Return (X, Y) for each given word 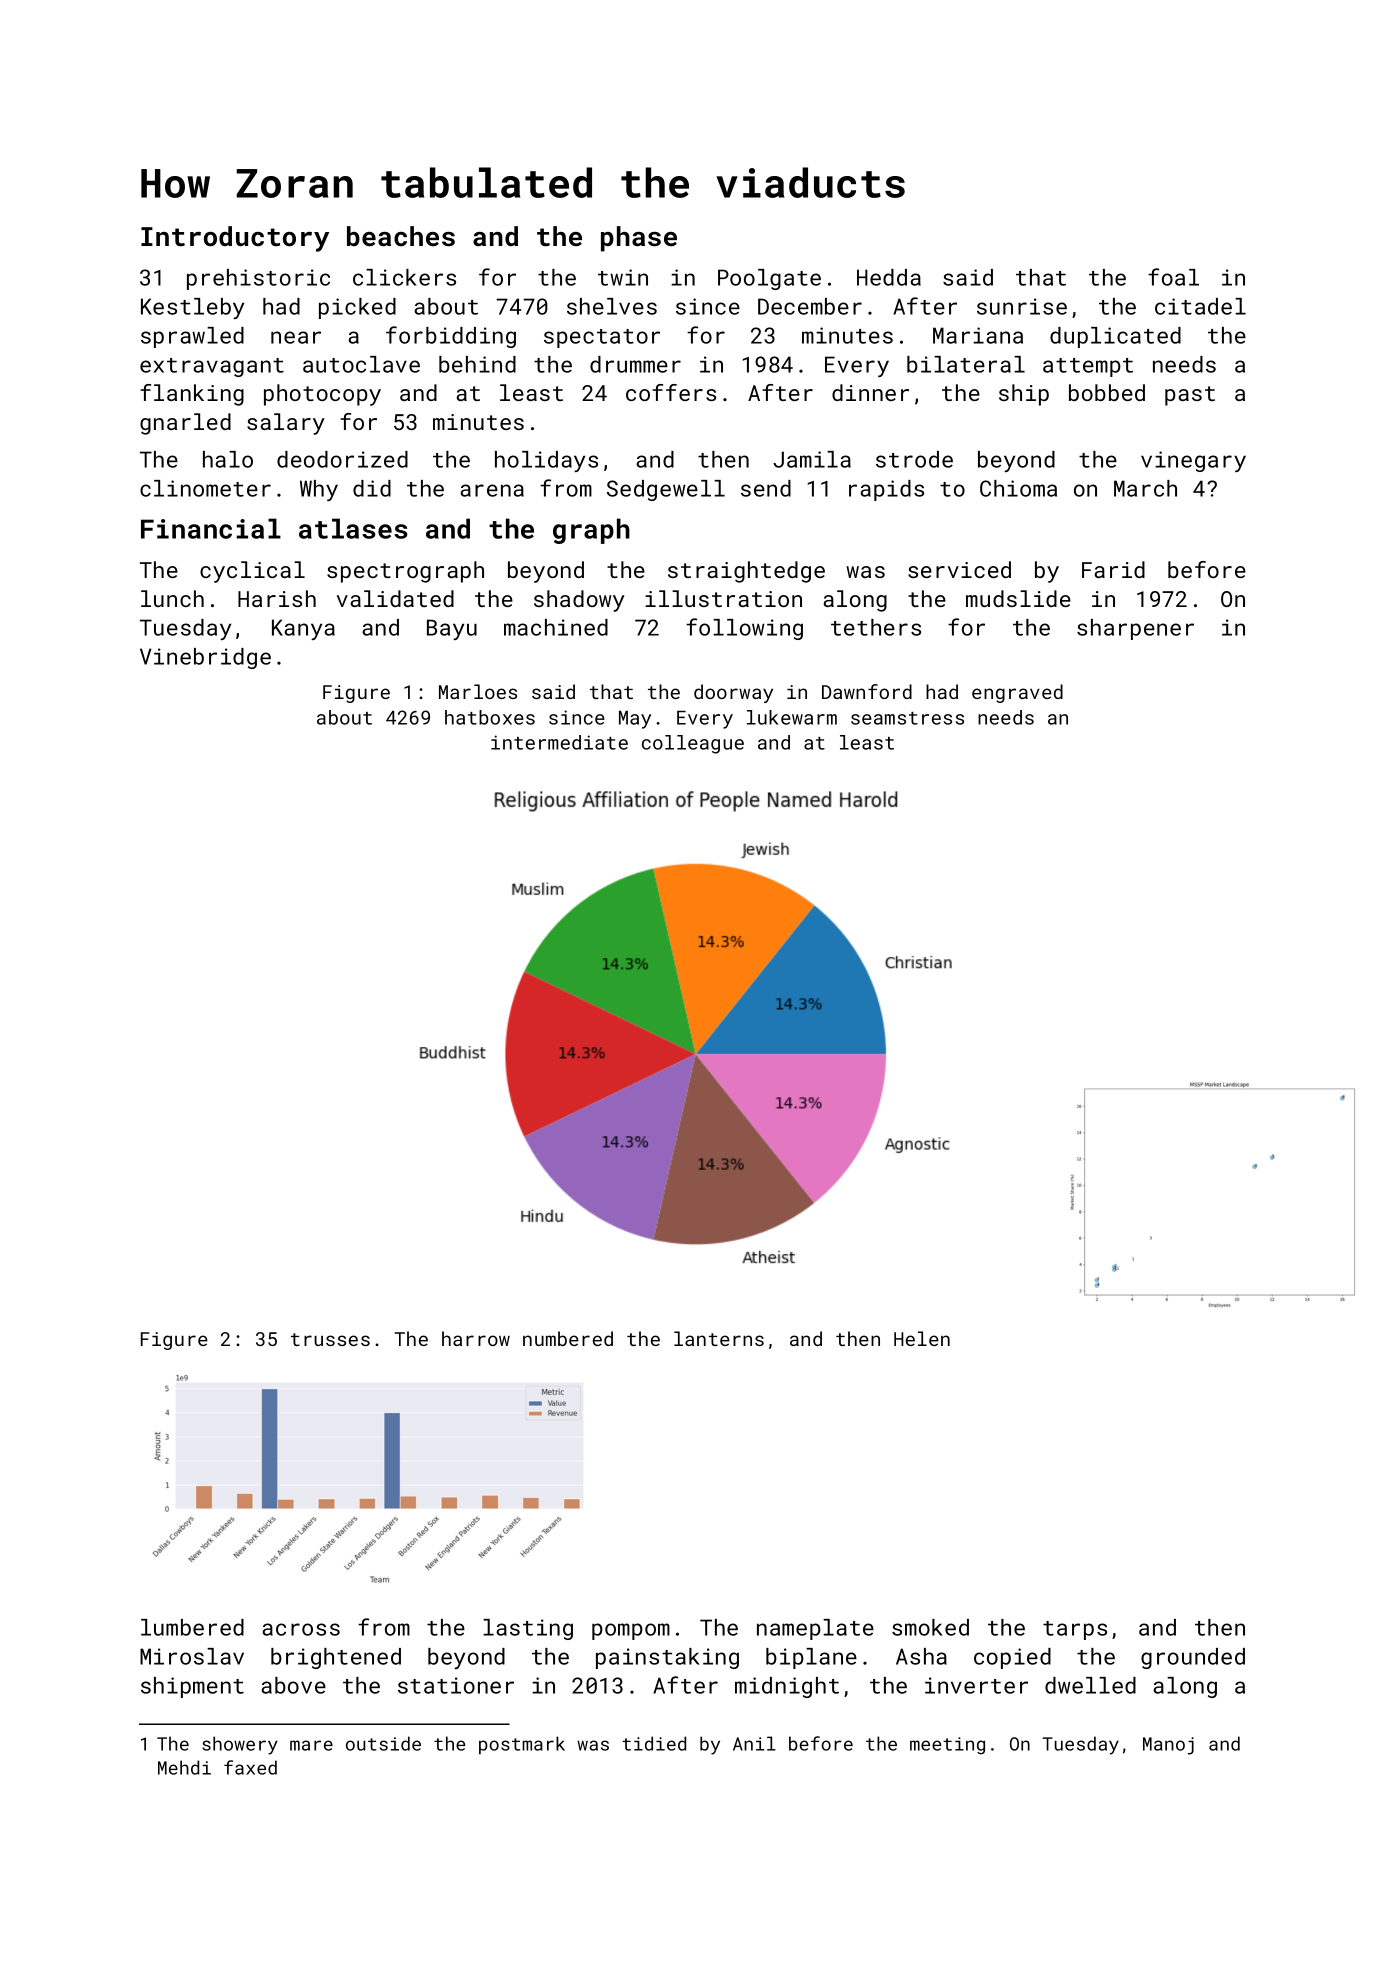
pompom (631, 1631)
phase (639, 239)
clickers (404, 277)
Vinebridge (205, 658)
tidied (654, 1743)
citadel (1200, 306)
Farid (1113, 569)
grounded (1193, 1658)
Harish (277, 598)
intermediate (559, 742)
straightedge (746, 572)
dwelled (1090, 1685)
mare (311, 1745)
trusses (330, 1339)
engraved (1017, 693)
